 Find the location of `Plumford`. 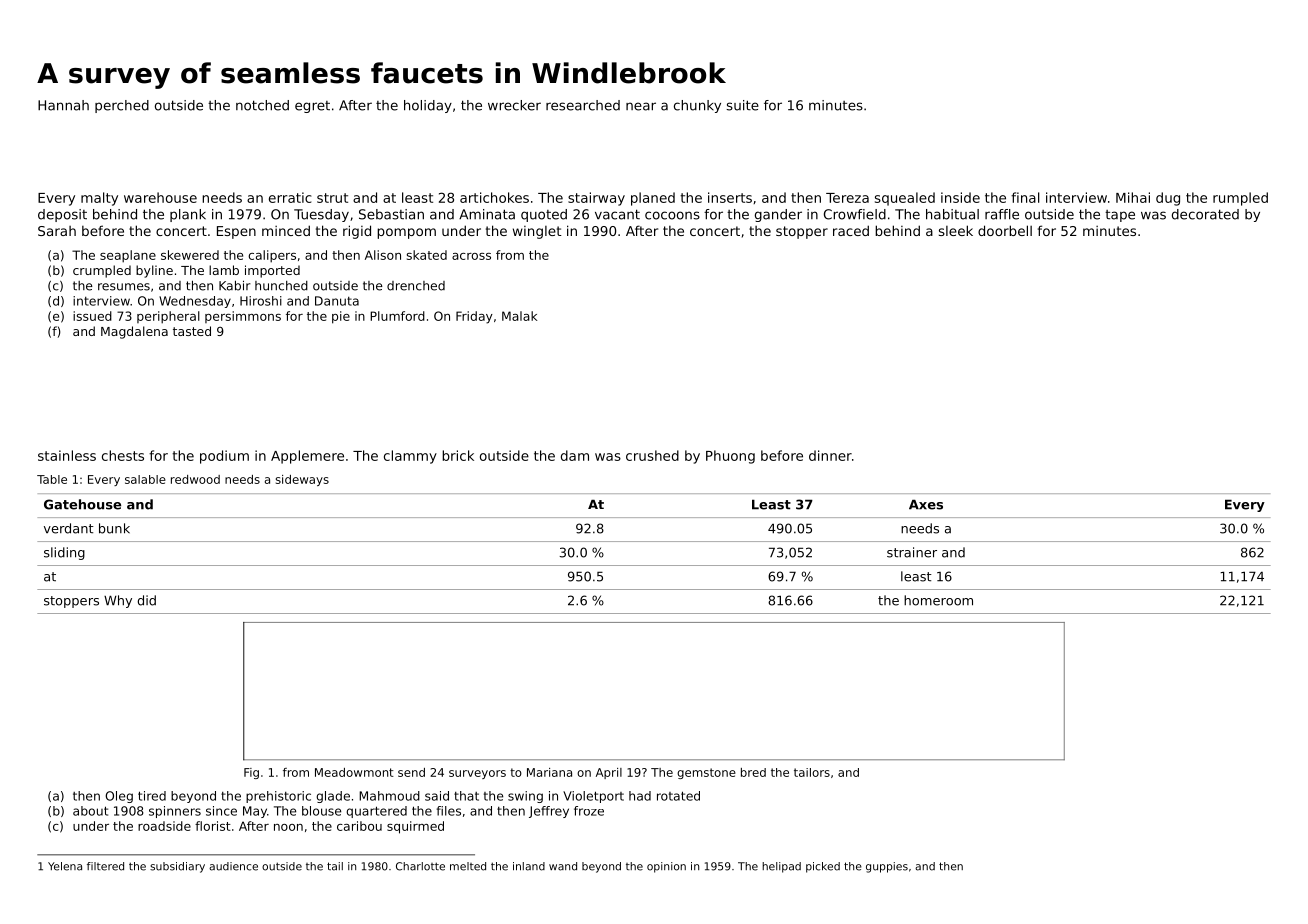

Plumford is located at coordinates (397, 316).
